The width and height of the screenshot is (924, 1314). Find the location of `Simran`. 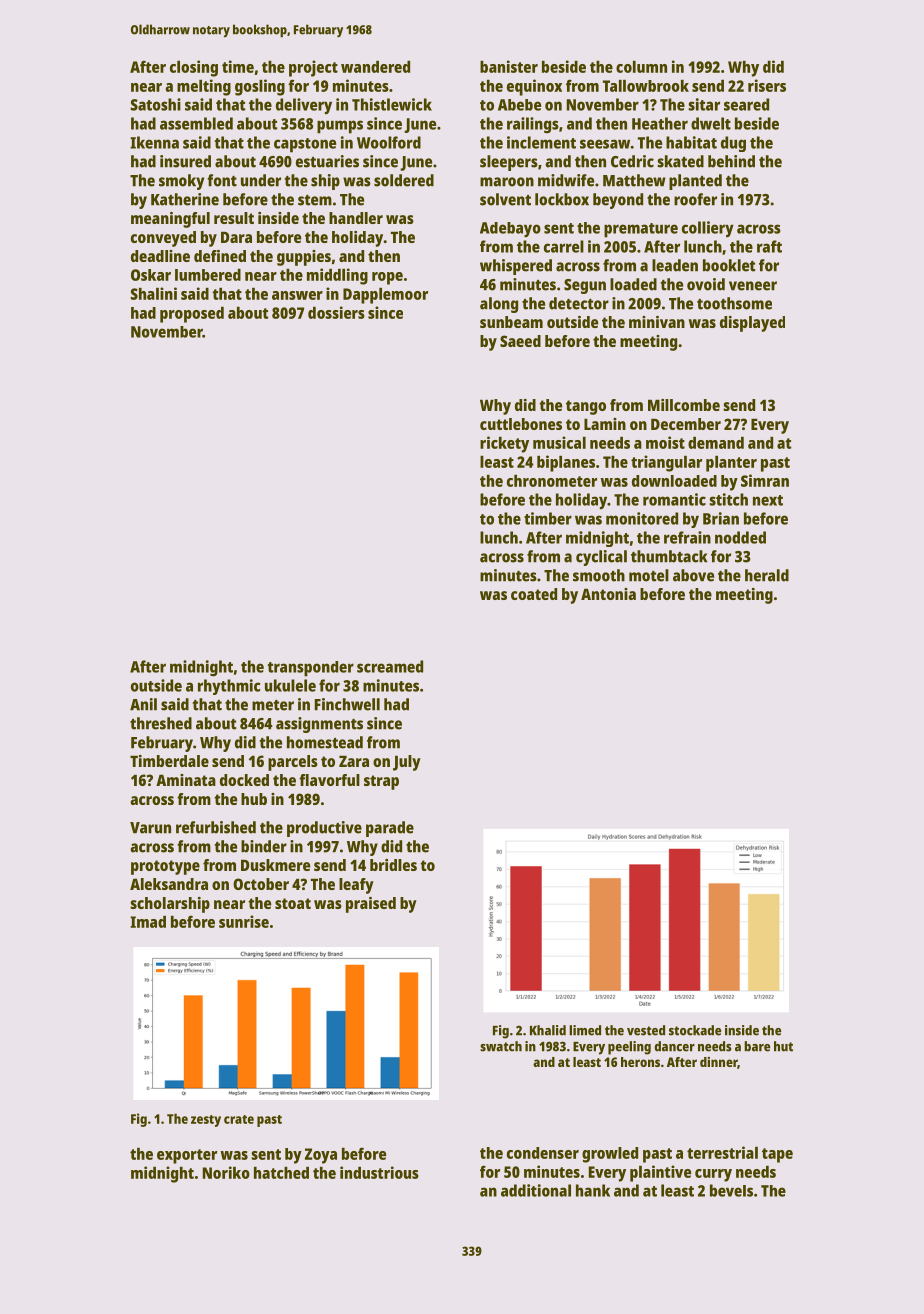

Simran is located at coordinates (765, 480).
